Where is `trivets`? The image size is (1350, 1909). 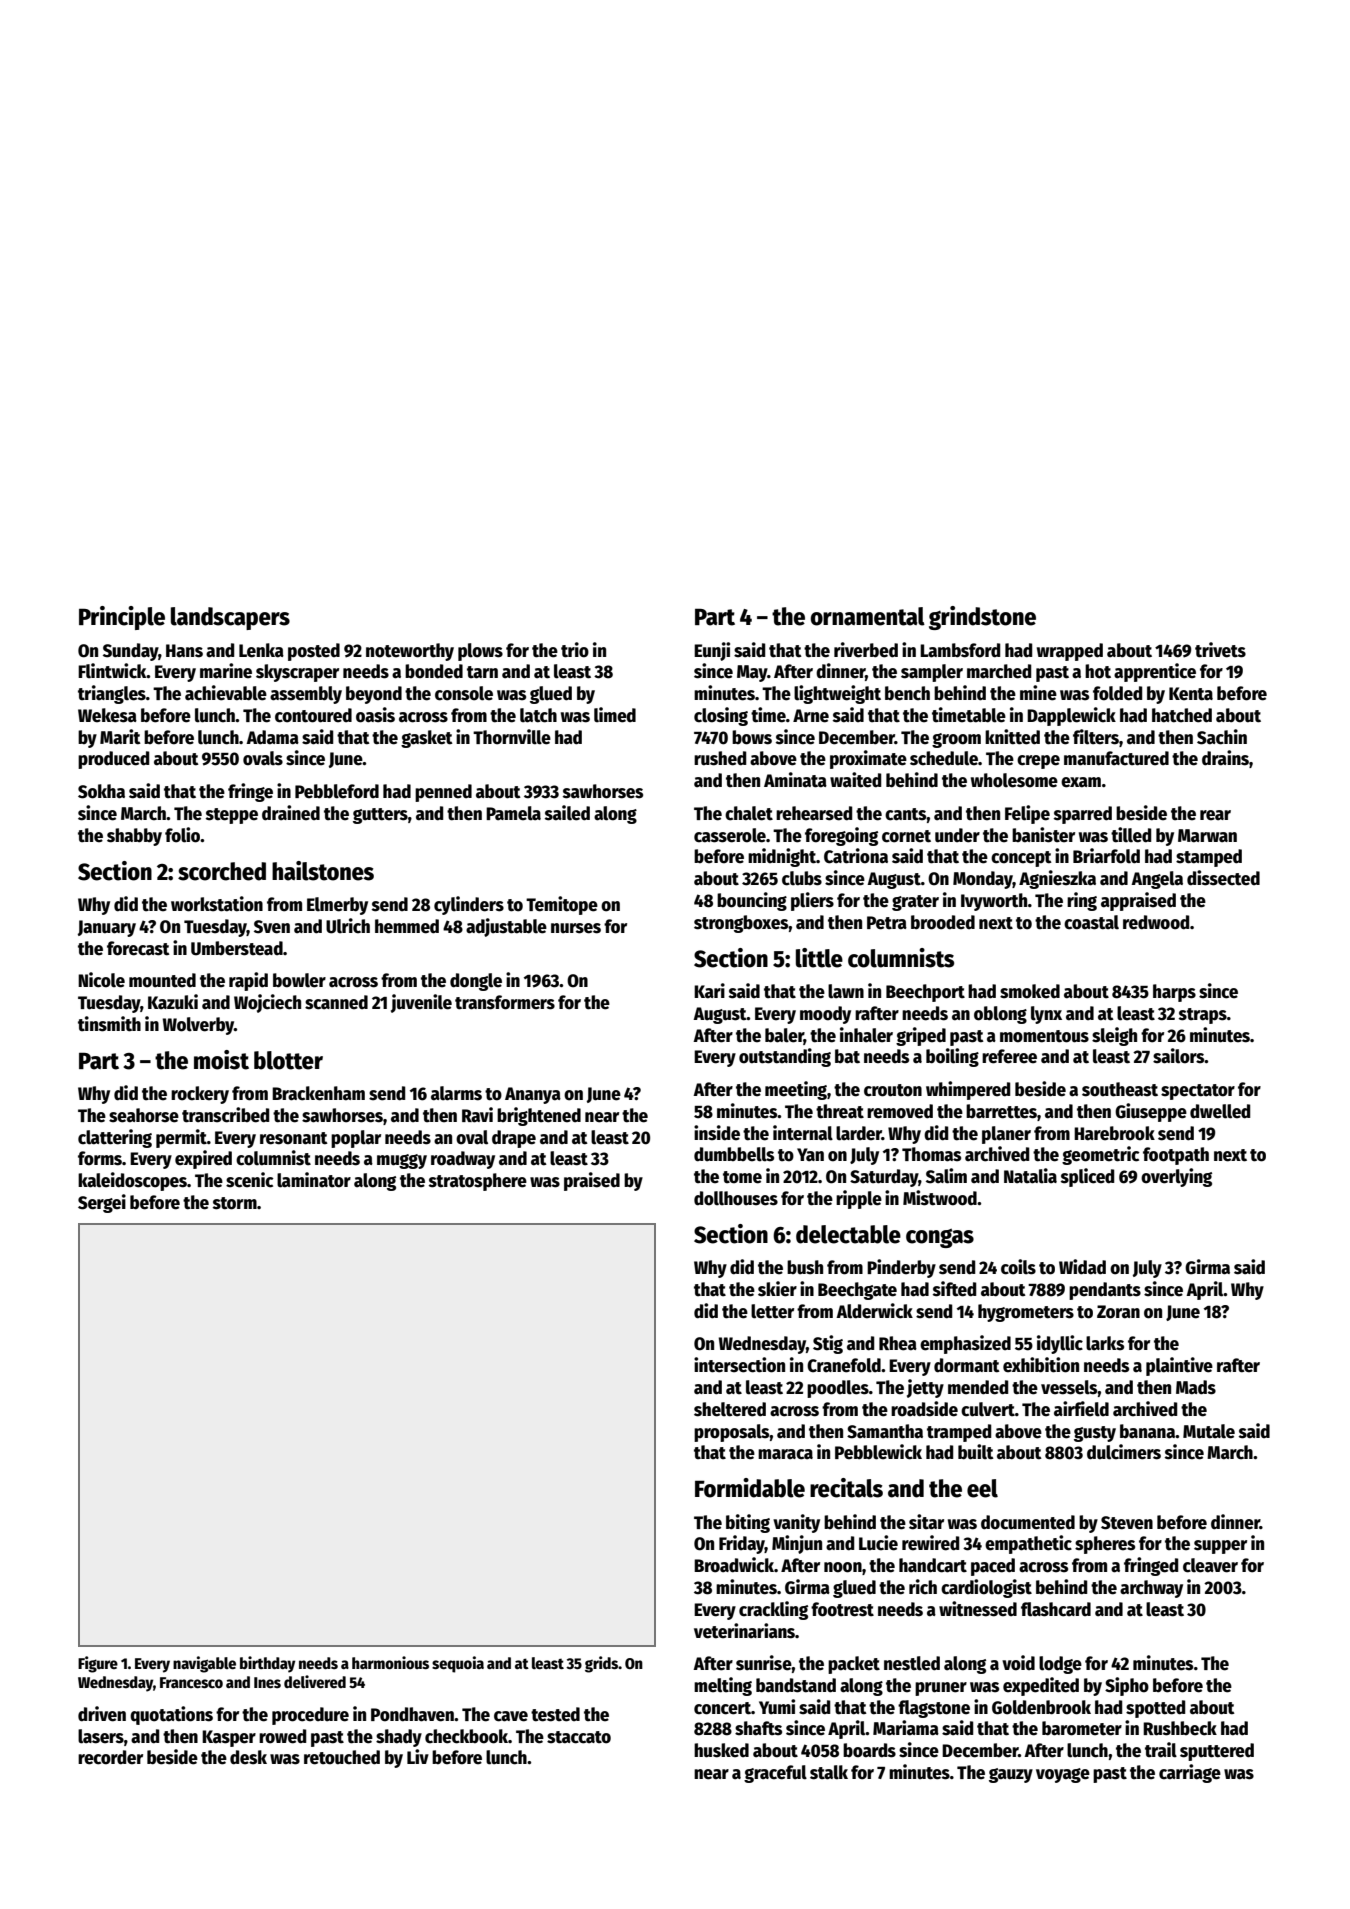
trivets is located at coordinates (1220, 650).
